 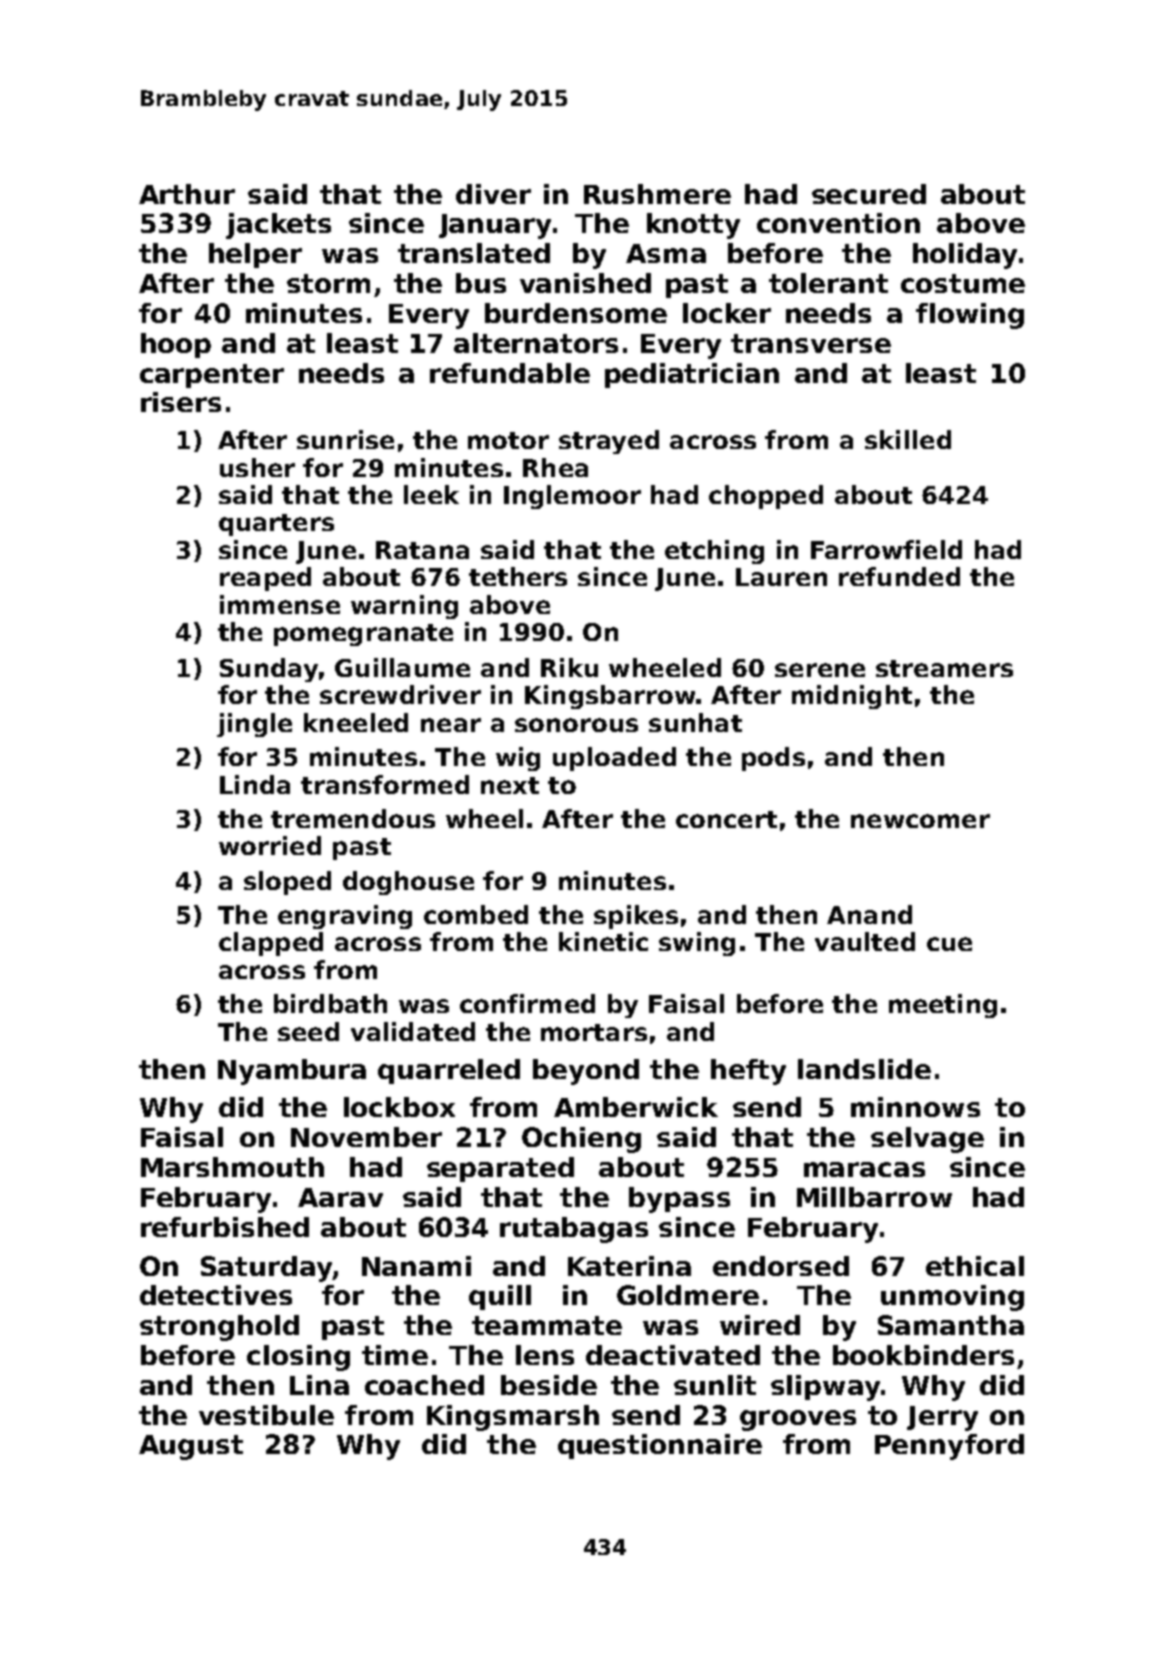 What do you see at coordinates (232, 1167) in the screenshot?
I see `Marshmouth` at bounding box center [232, 1167].
